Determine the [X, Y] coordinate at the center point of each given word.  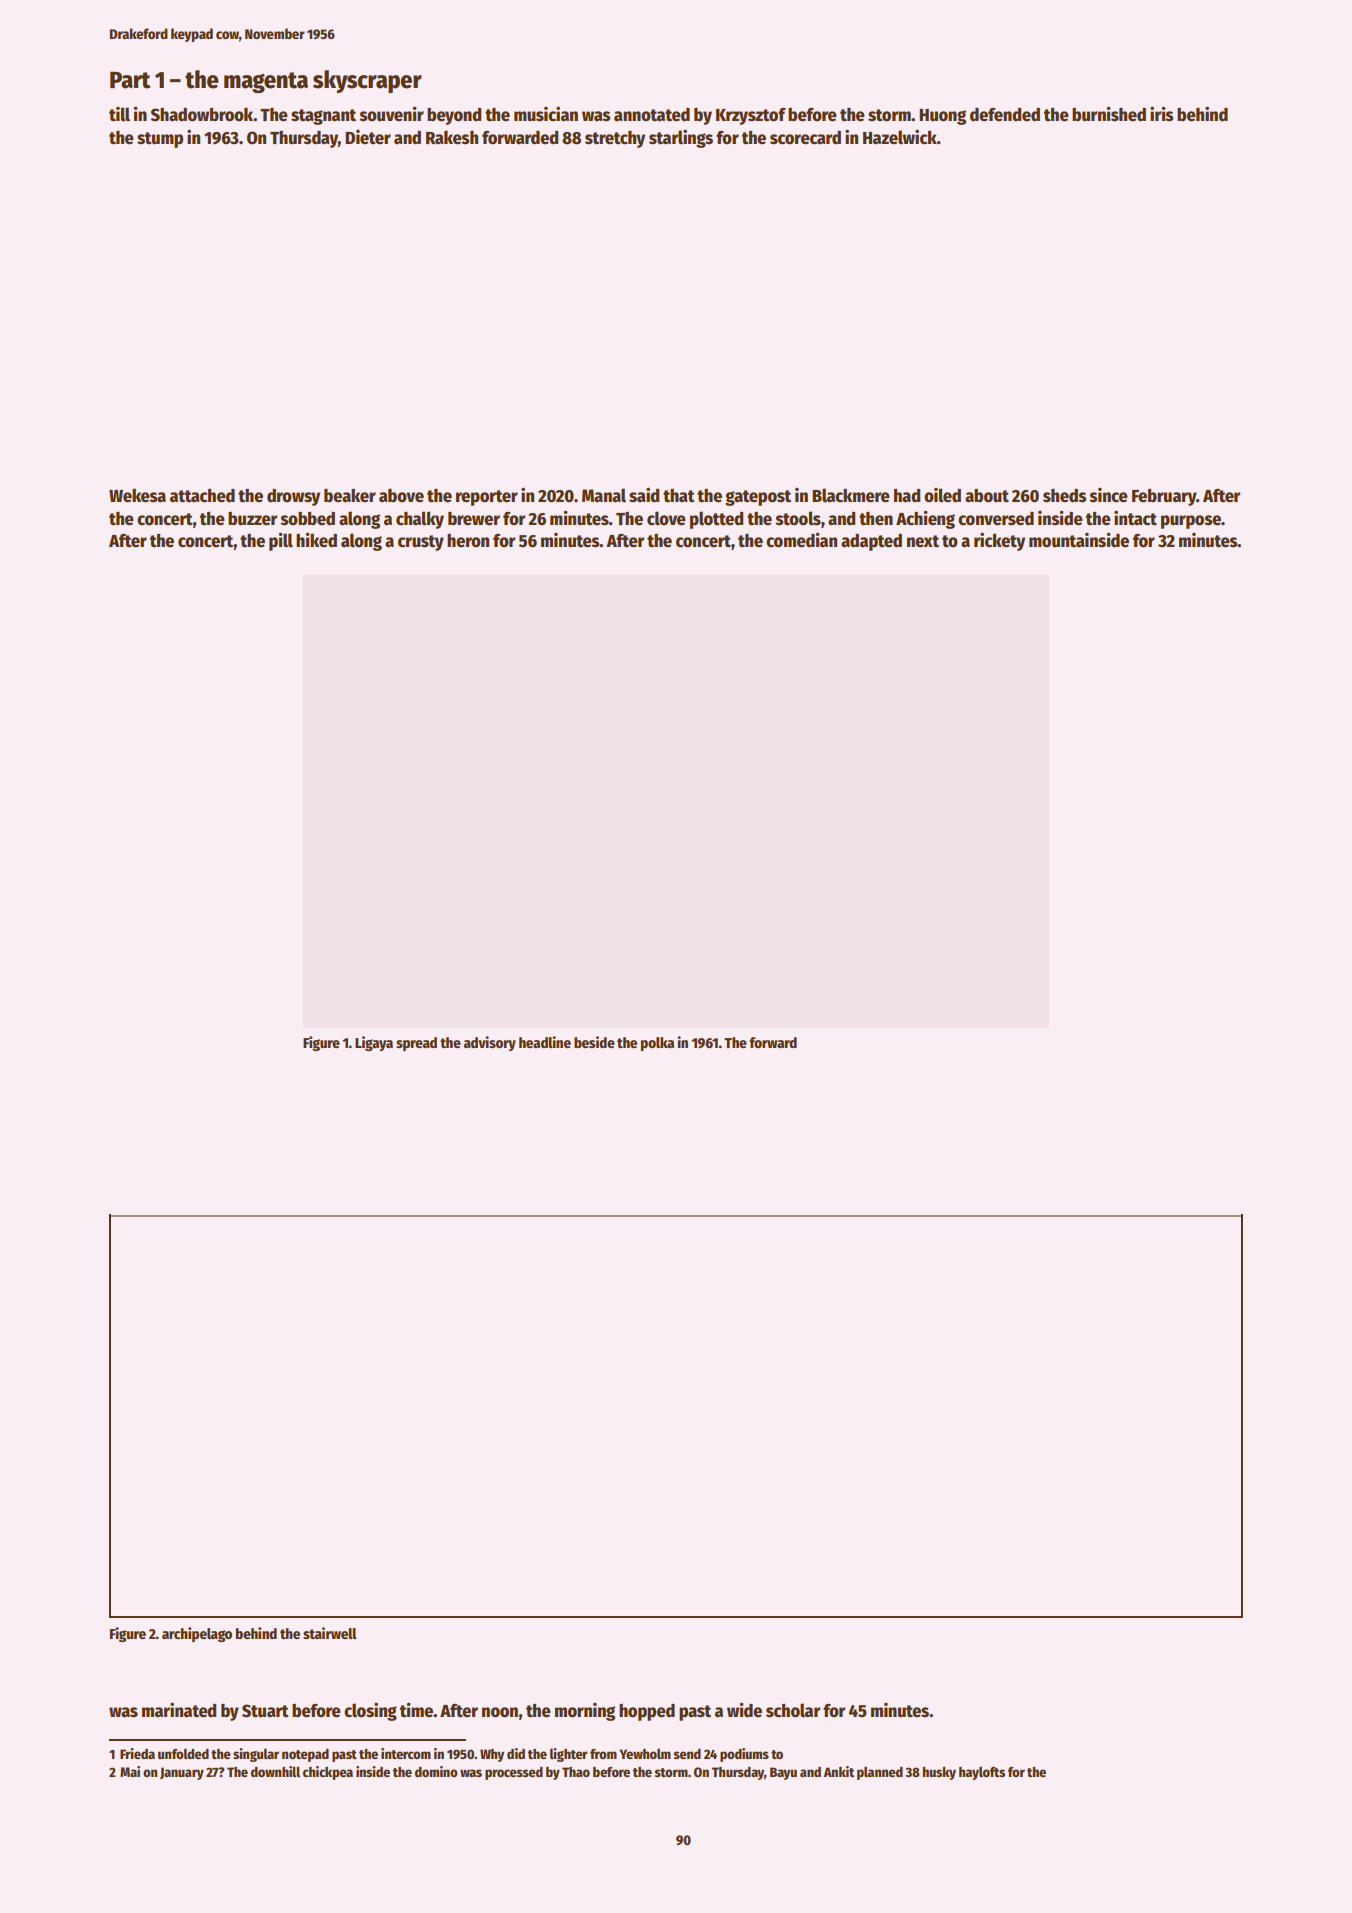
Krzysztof [751, 116]
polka [657, 1044]
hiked [316, 540]
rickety [999, 541]
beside [594, 1042]
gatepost [758, 498]
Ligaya [374, 1043]
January [182, 1773]
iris [1161, 114]
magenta [266, 82]
